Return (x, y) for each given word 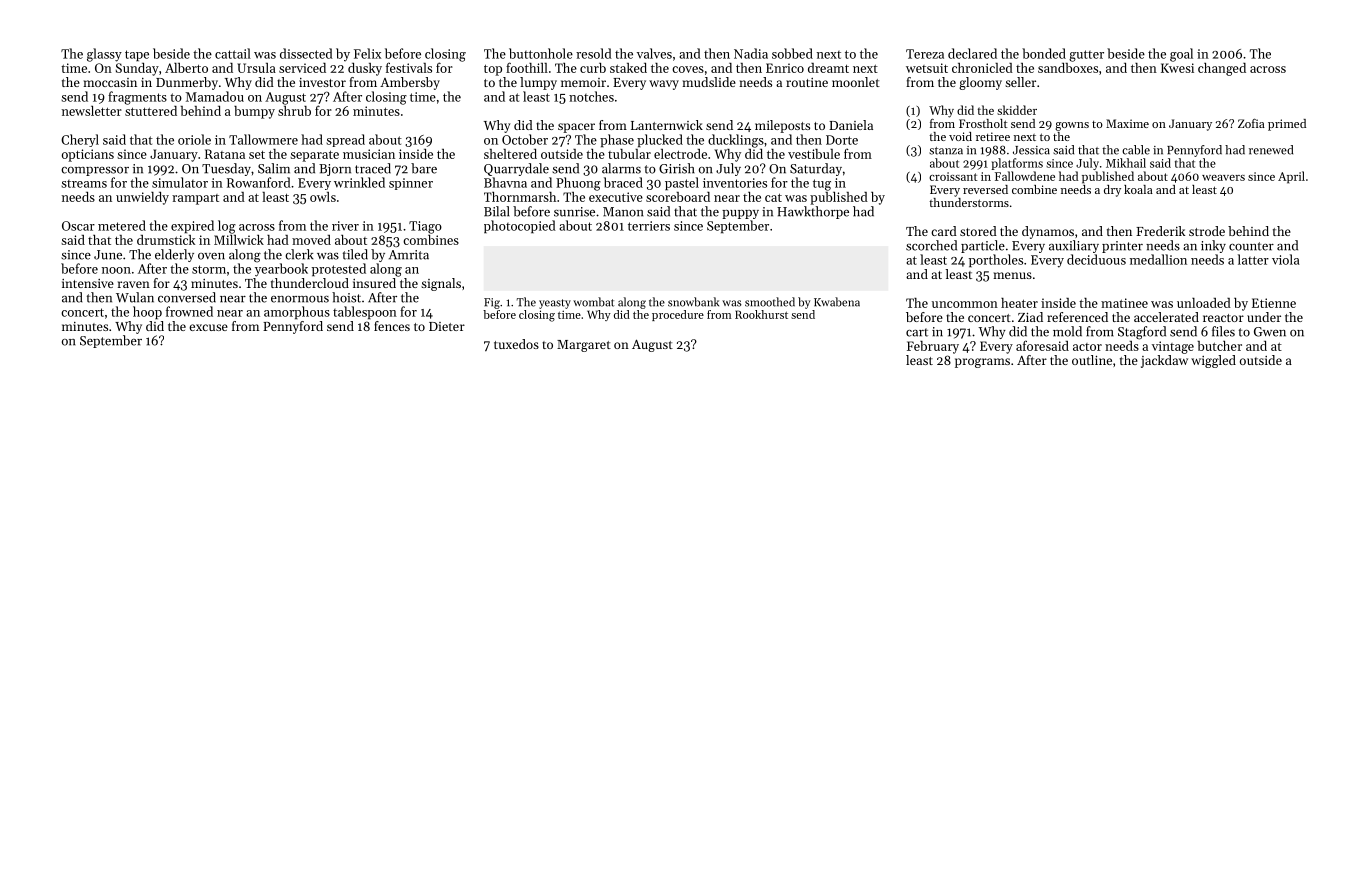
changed (1222, 69)
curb (593, 68)
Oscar (78, 226)
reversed (985, 189)
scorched (931, 245)
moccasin (110, 82)
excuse (208, 327)
